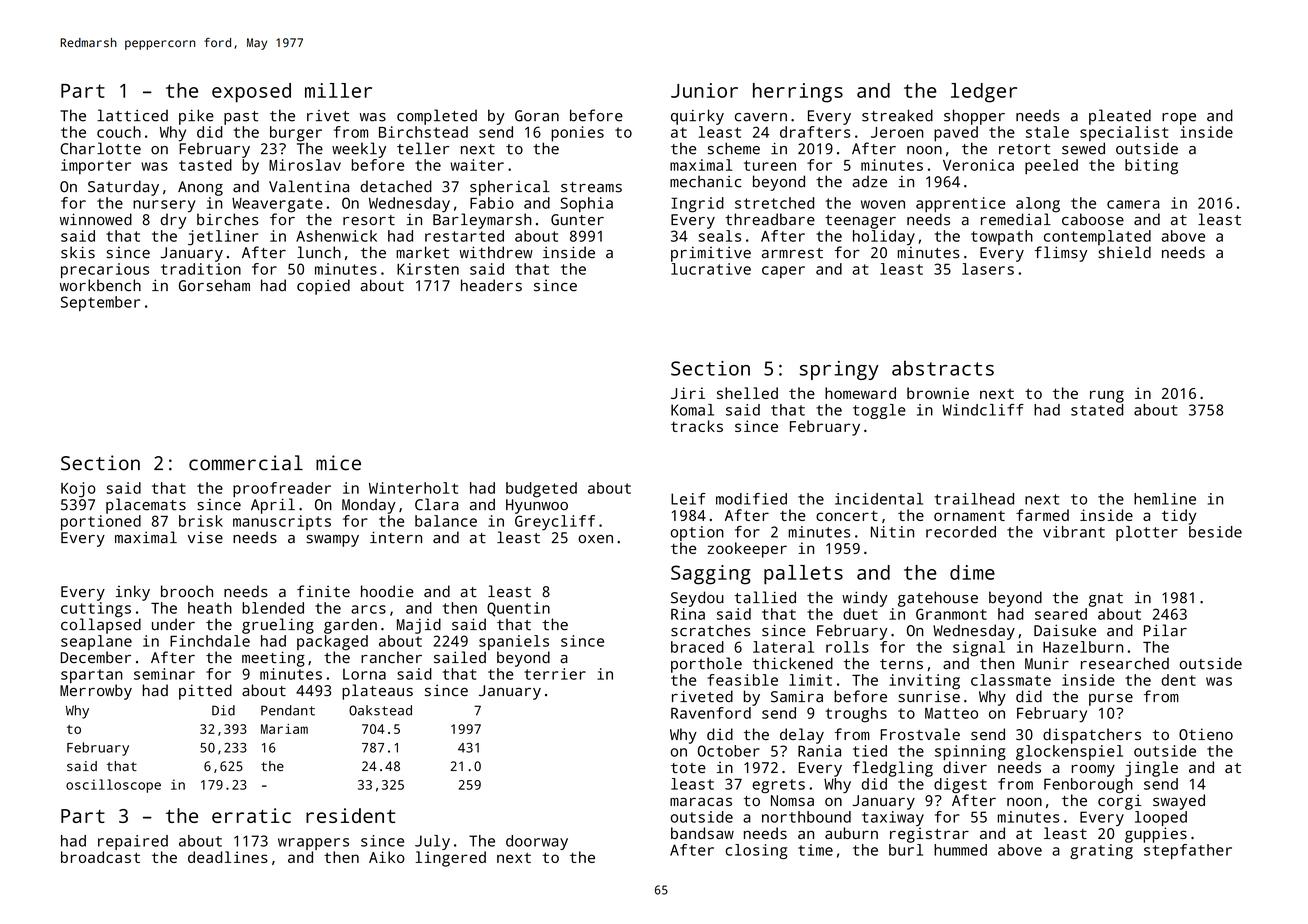  I want to click on pleated, so click(1120, 117).
